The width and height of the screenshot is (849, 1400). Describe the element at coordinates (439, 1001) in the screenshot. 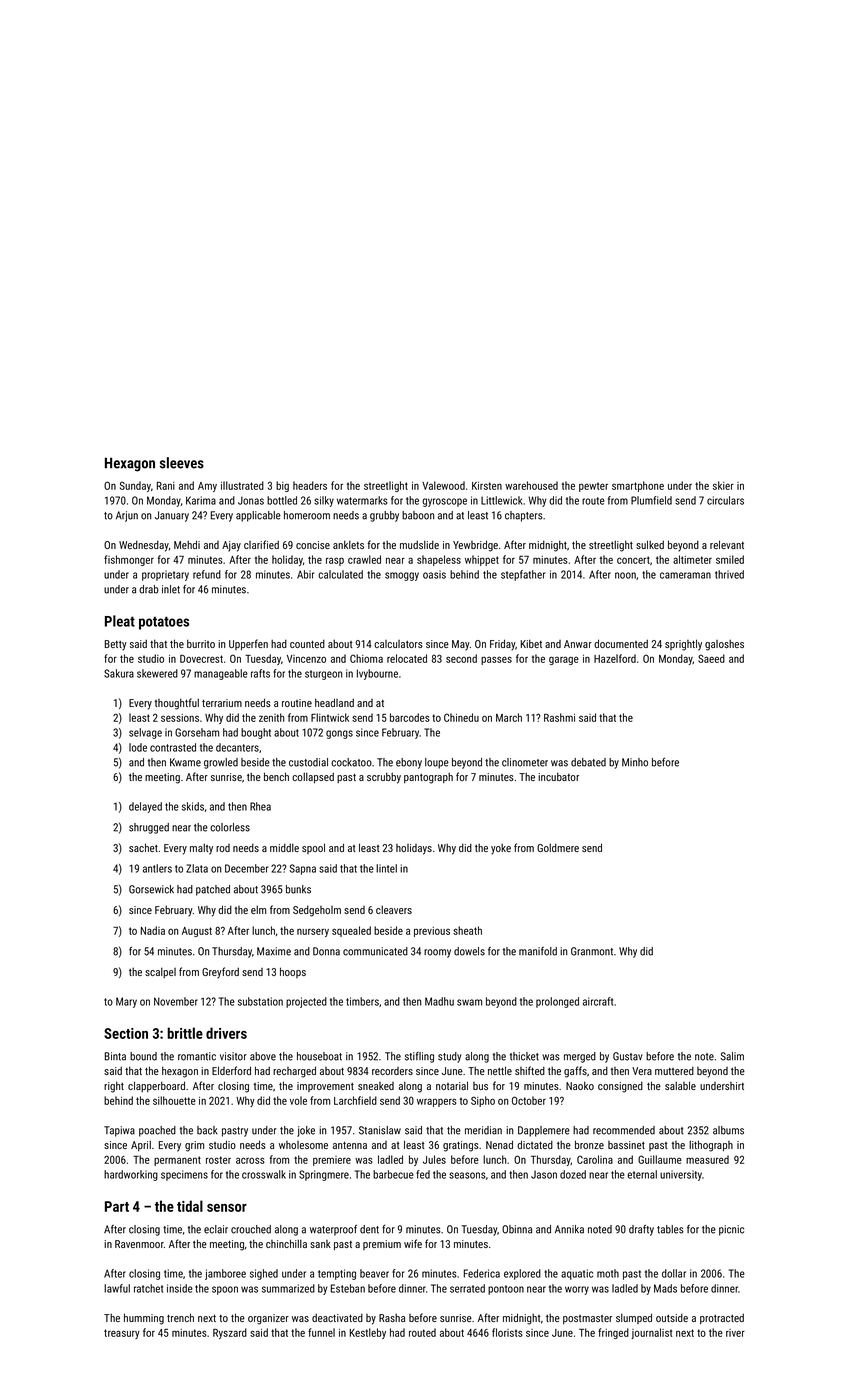

I see `Madhu` at that location.
